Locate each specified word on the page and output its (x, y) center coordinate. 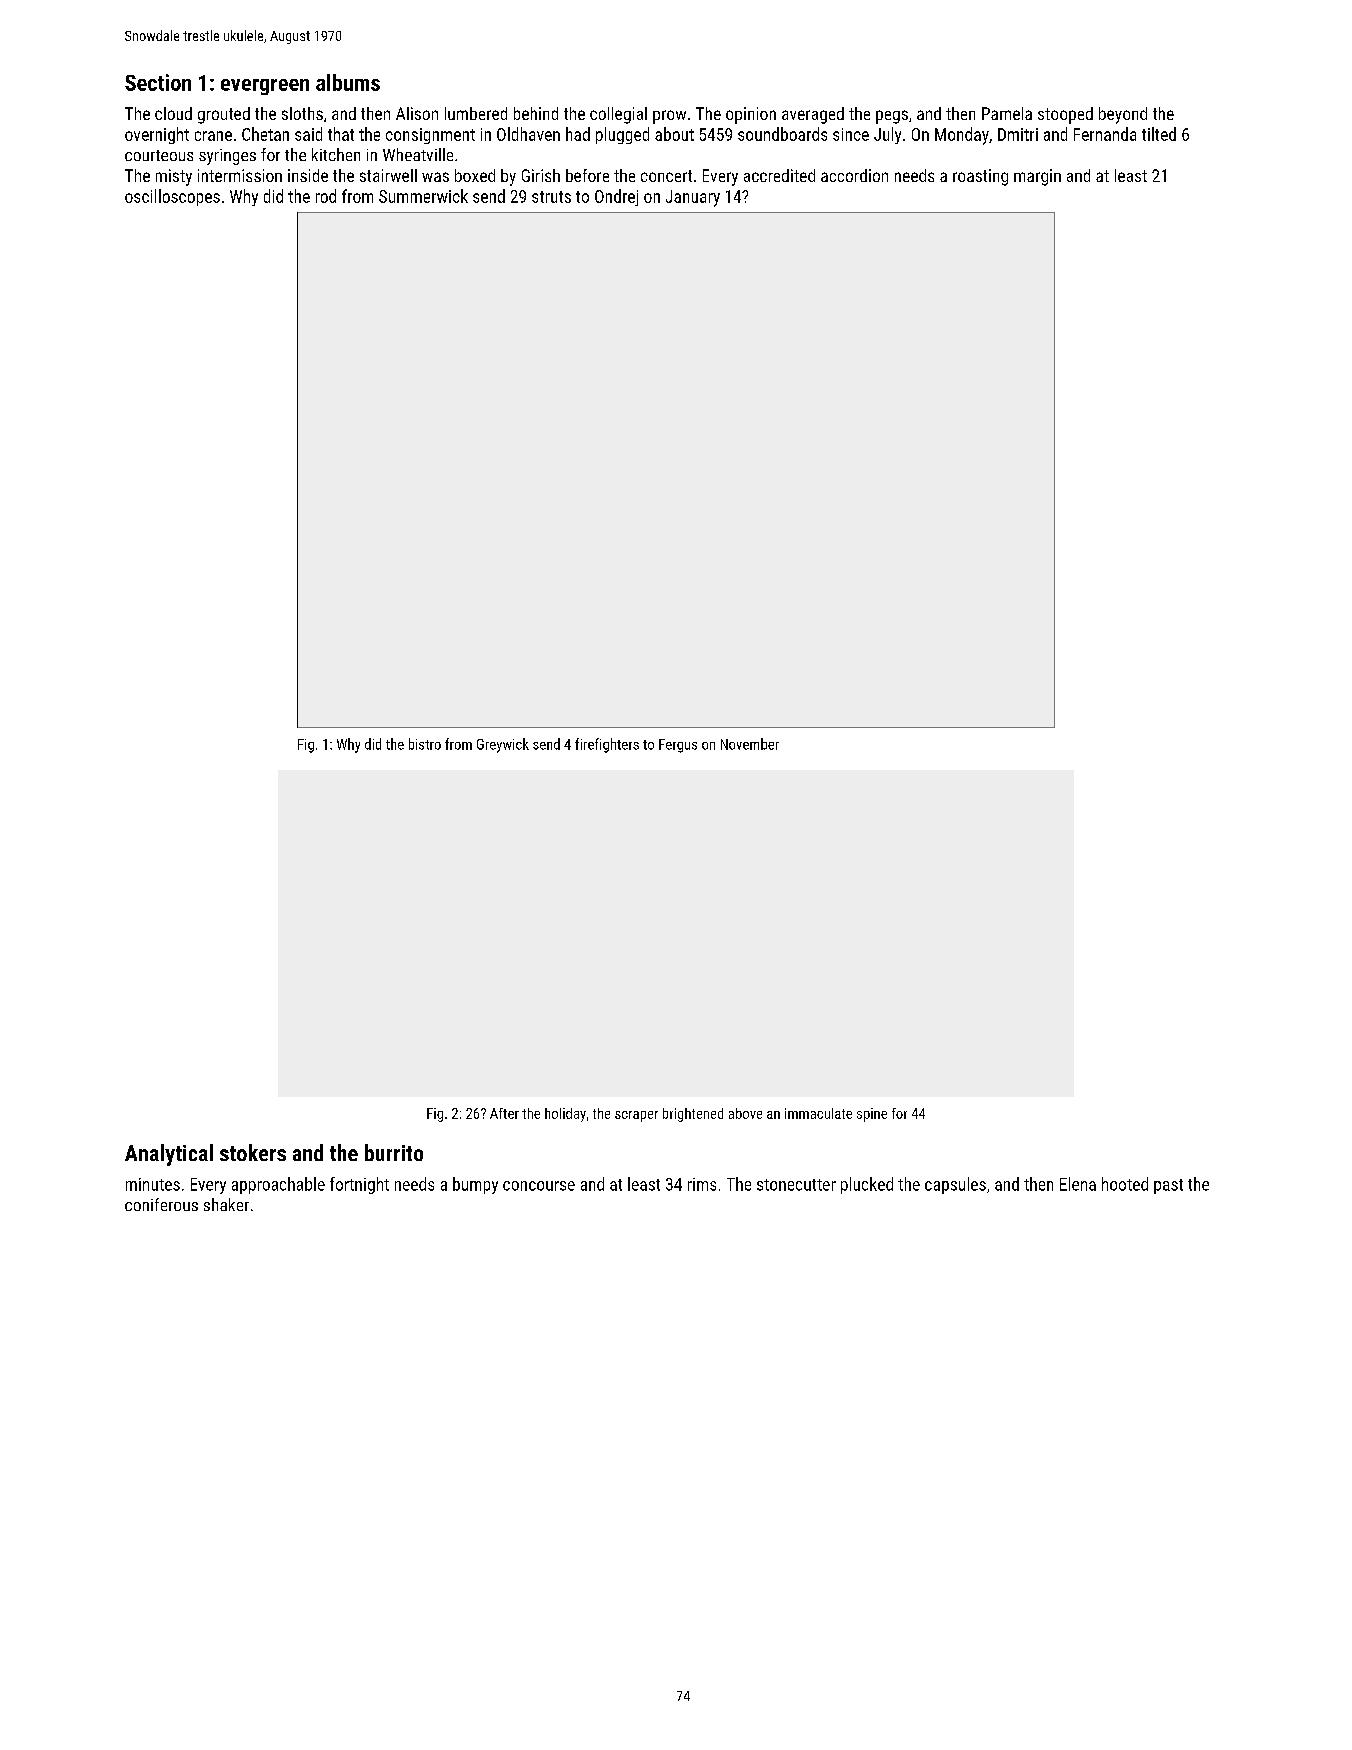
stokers (253, 1152)
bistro (425, 744)
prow (669, 117)
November (750, 744)
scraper (636, 1116)
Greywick (503, 745)
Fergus (678, 746)
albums (348, 82)
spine (872, 1115)
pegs (892, 117)
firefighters (607, 745)
